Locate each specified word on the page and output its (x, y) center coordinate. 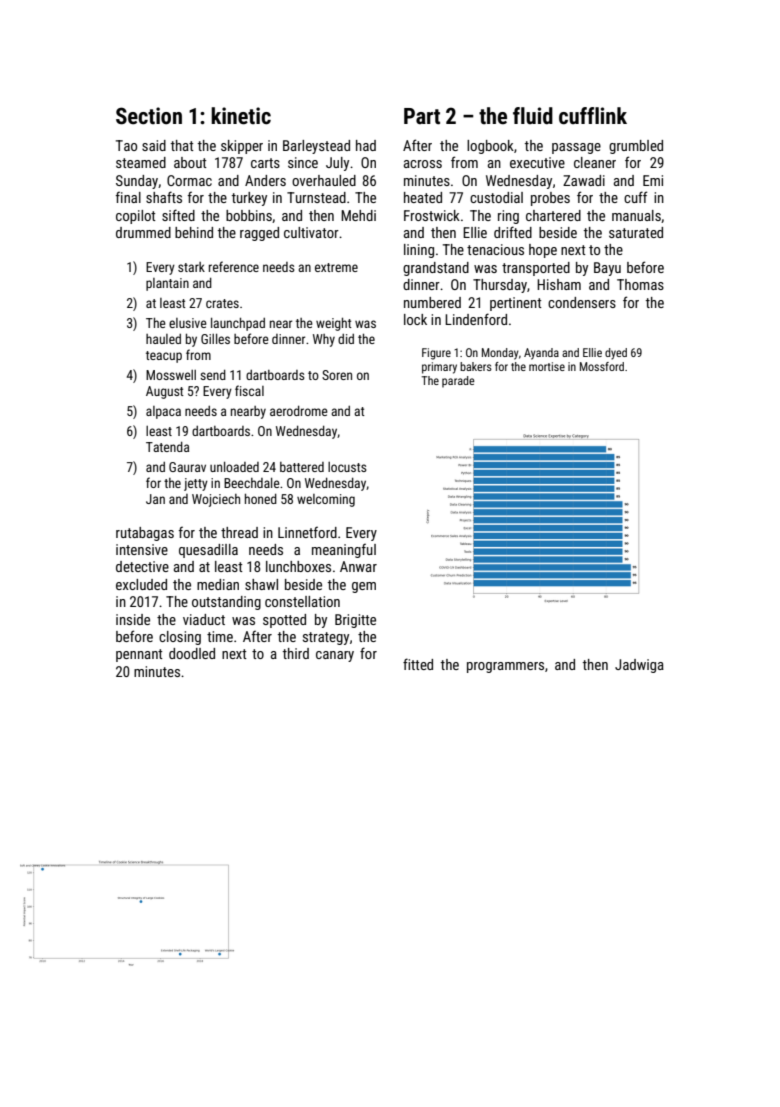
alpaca (163, 412)
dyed (616, 354)
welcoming (326, 500)
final (128, 197)
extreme (336, 267)
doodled (192, 653)
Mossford (602, 366)
